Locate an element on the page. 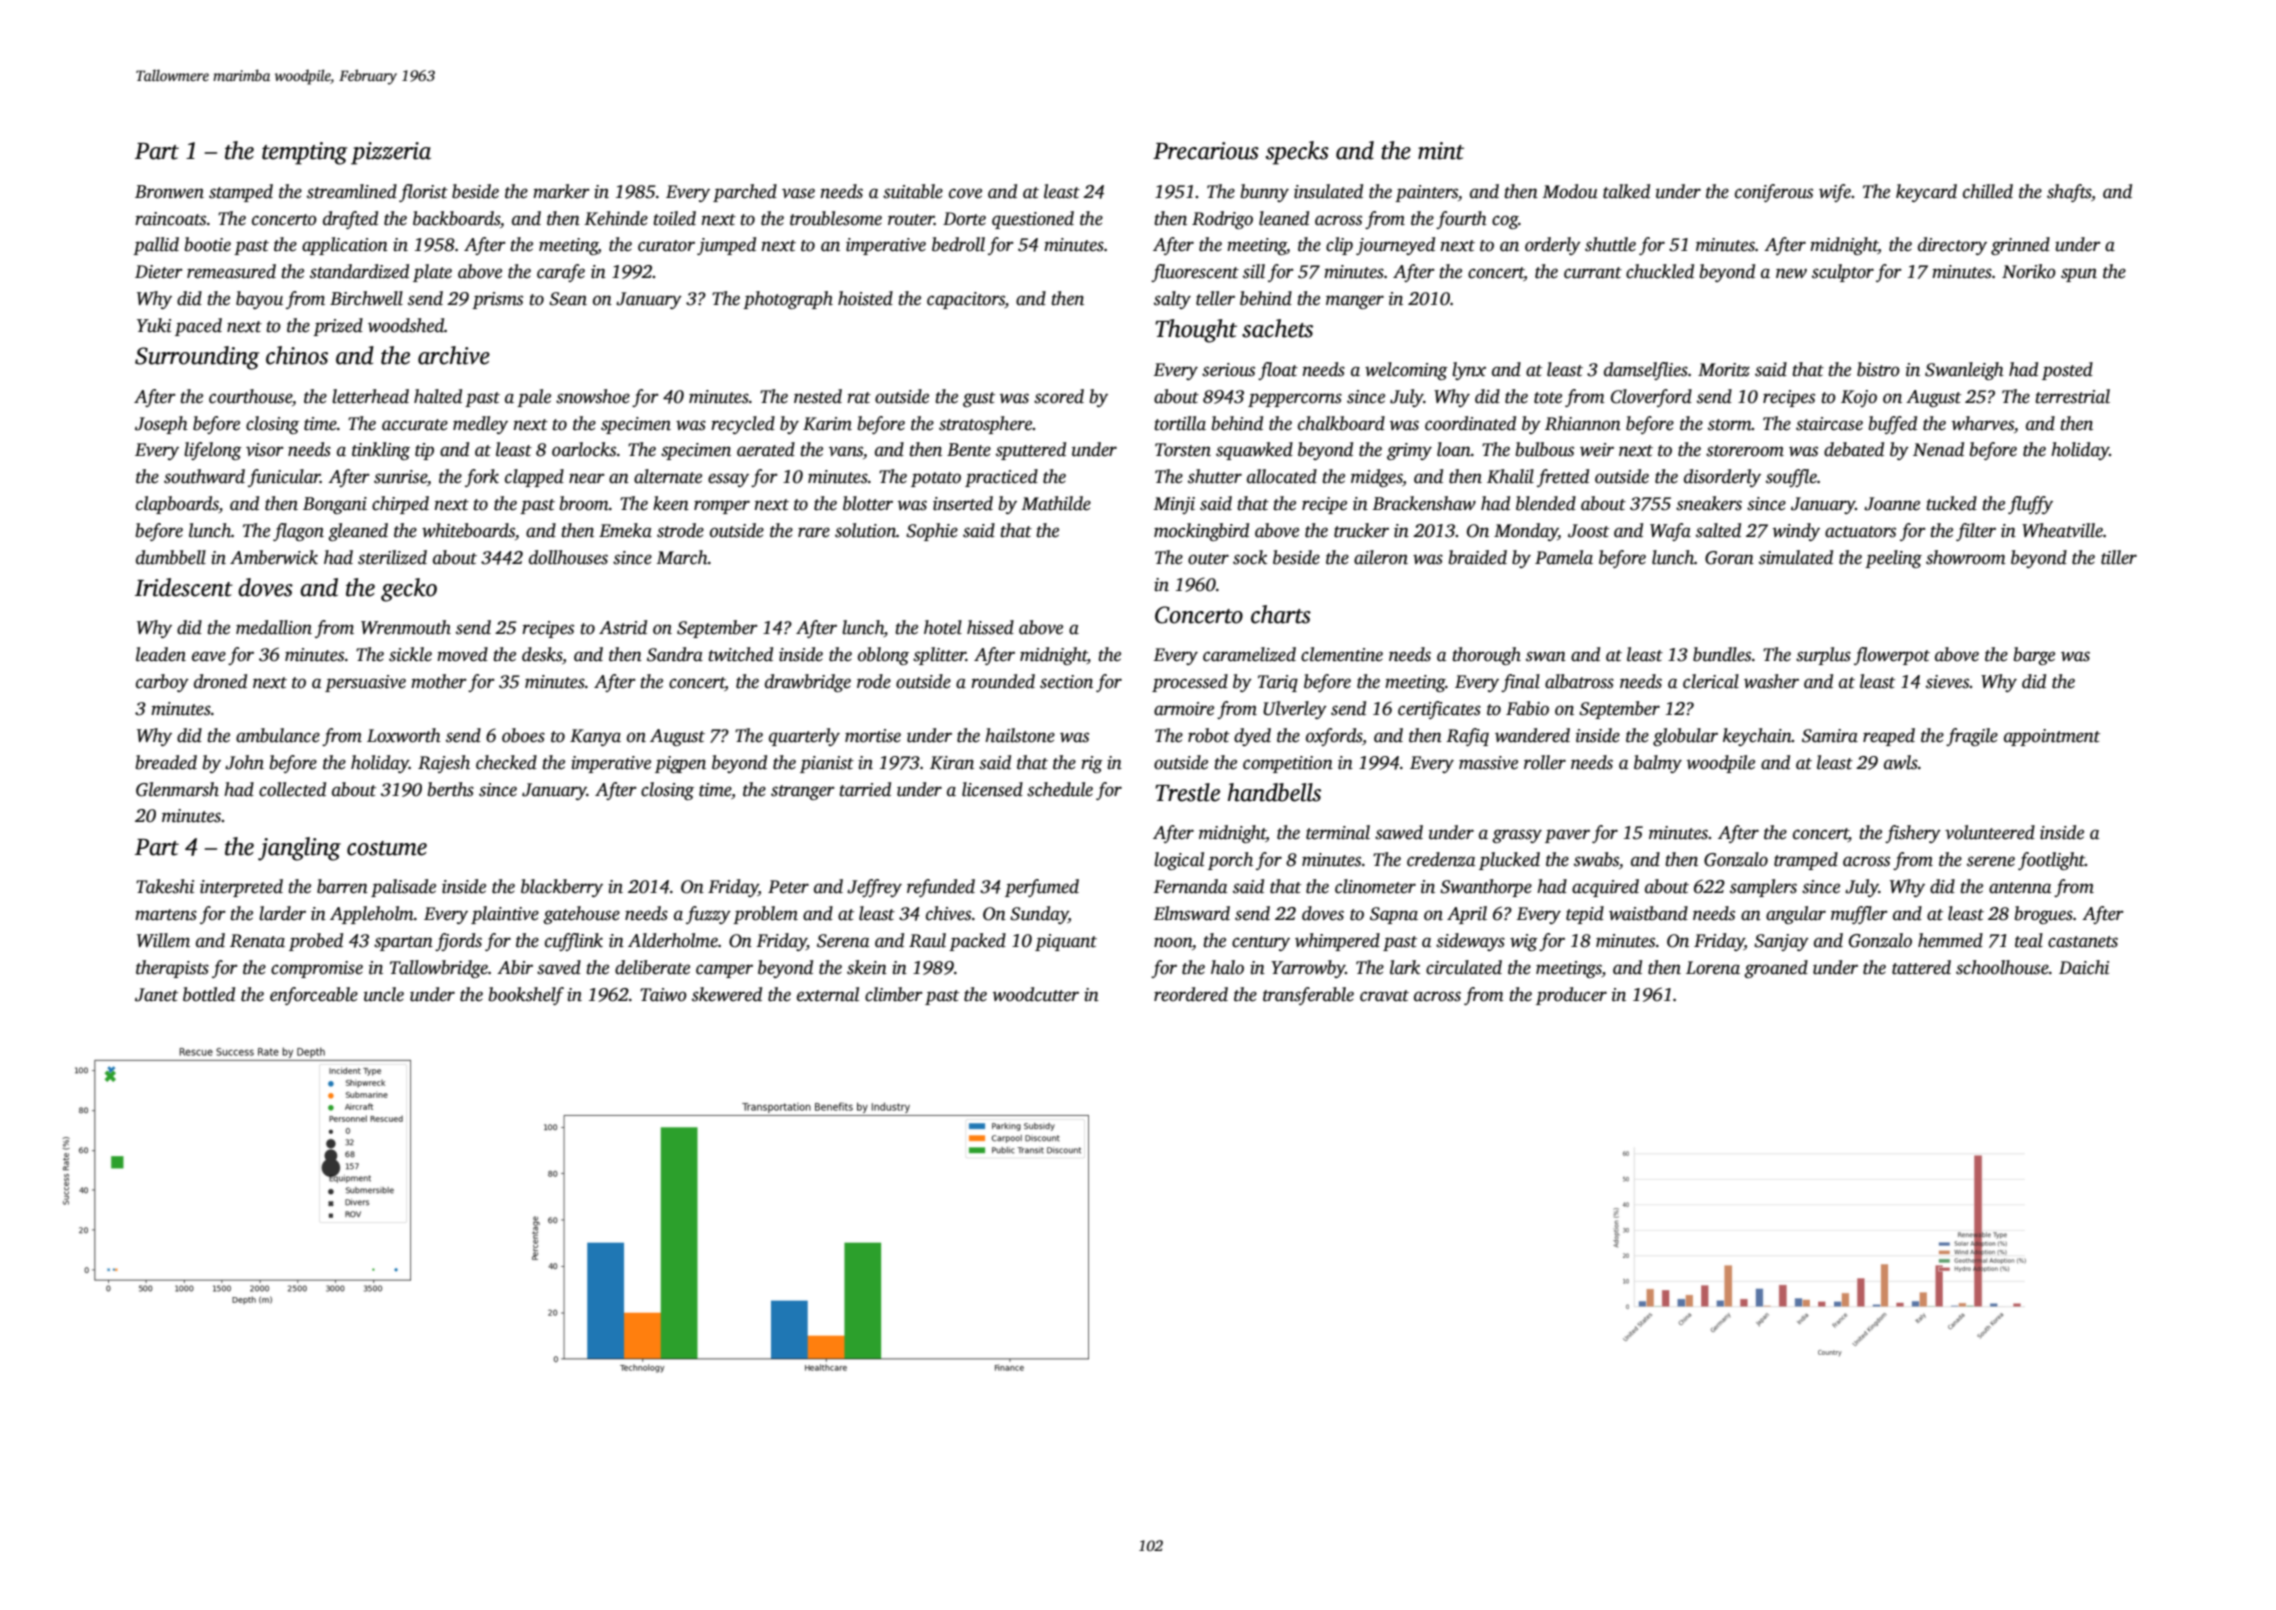  keycard is located at coordinates (1926, 193).
